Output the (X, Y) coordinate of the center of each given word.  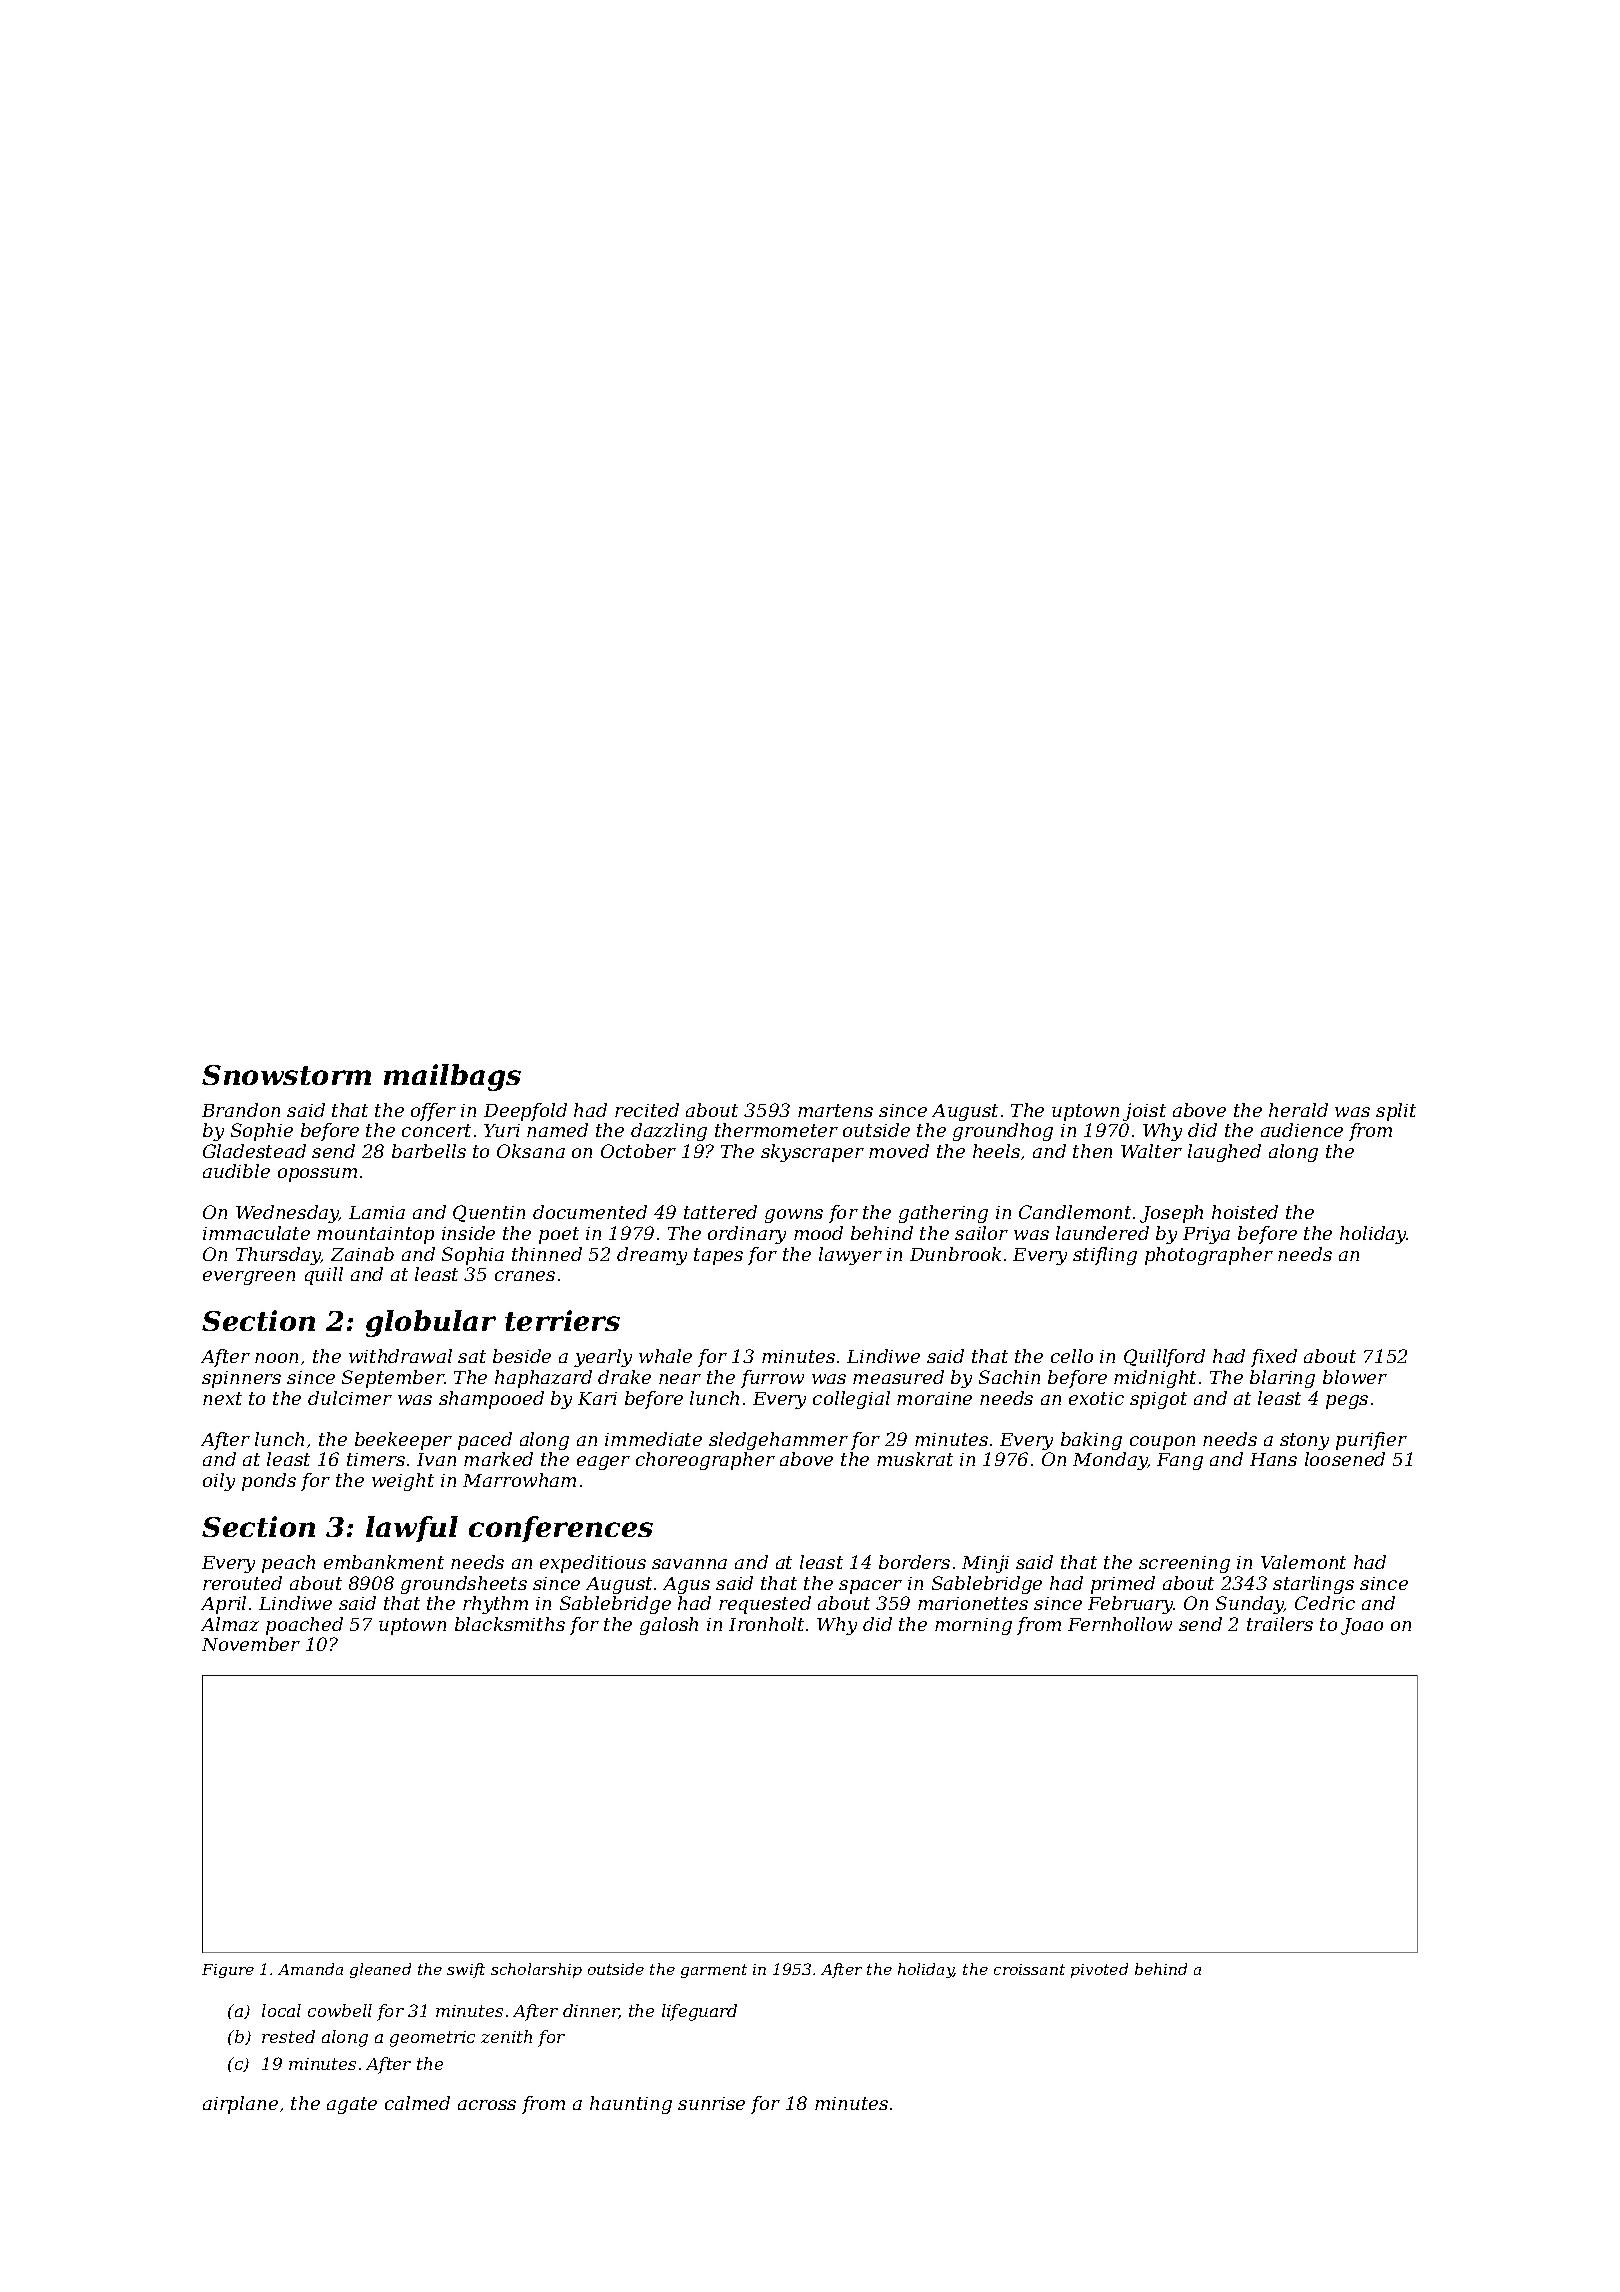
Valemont (1303, 1562)
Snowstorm (286, 1075)
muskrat (915, 1459)
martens (835, 1110)
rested (288, 2036)
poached (304, 1626)
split (1396, 1112)
